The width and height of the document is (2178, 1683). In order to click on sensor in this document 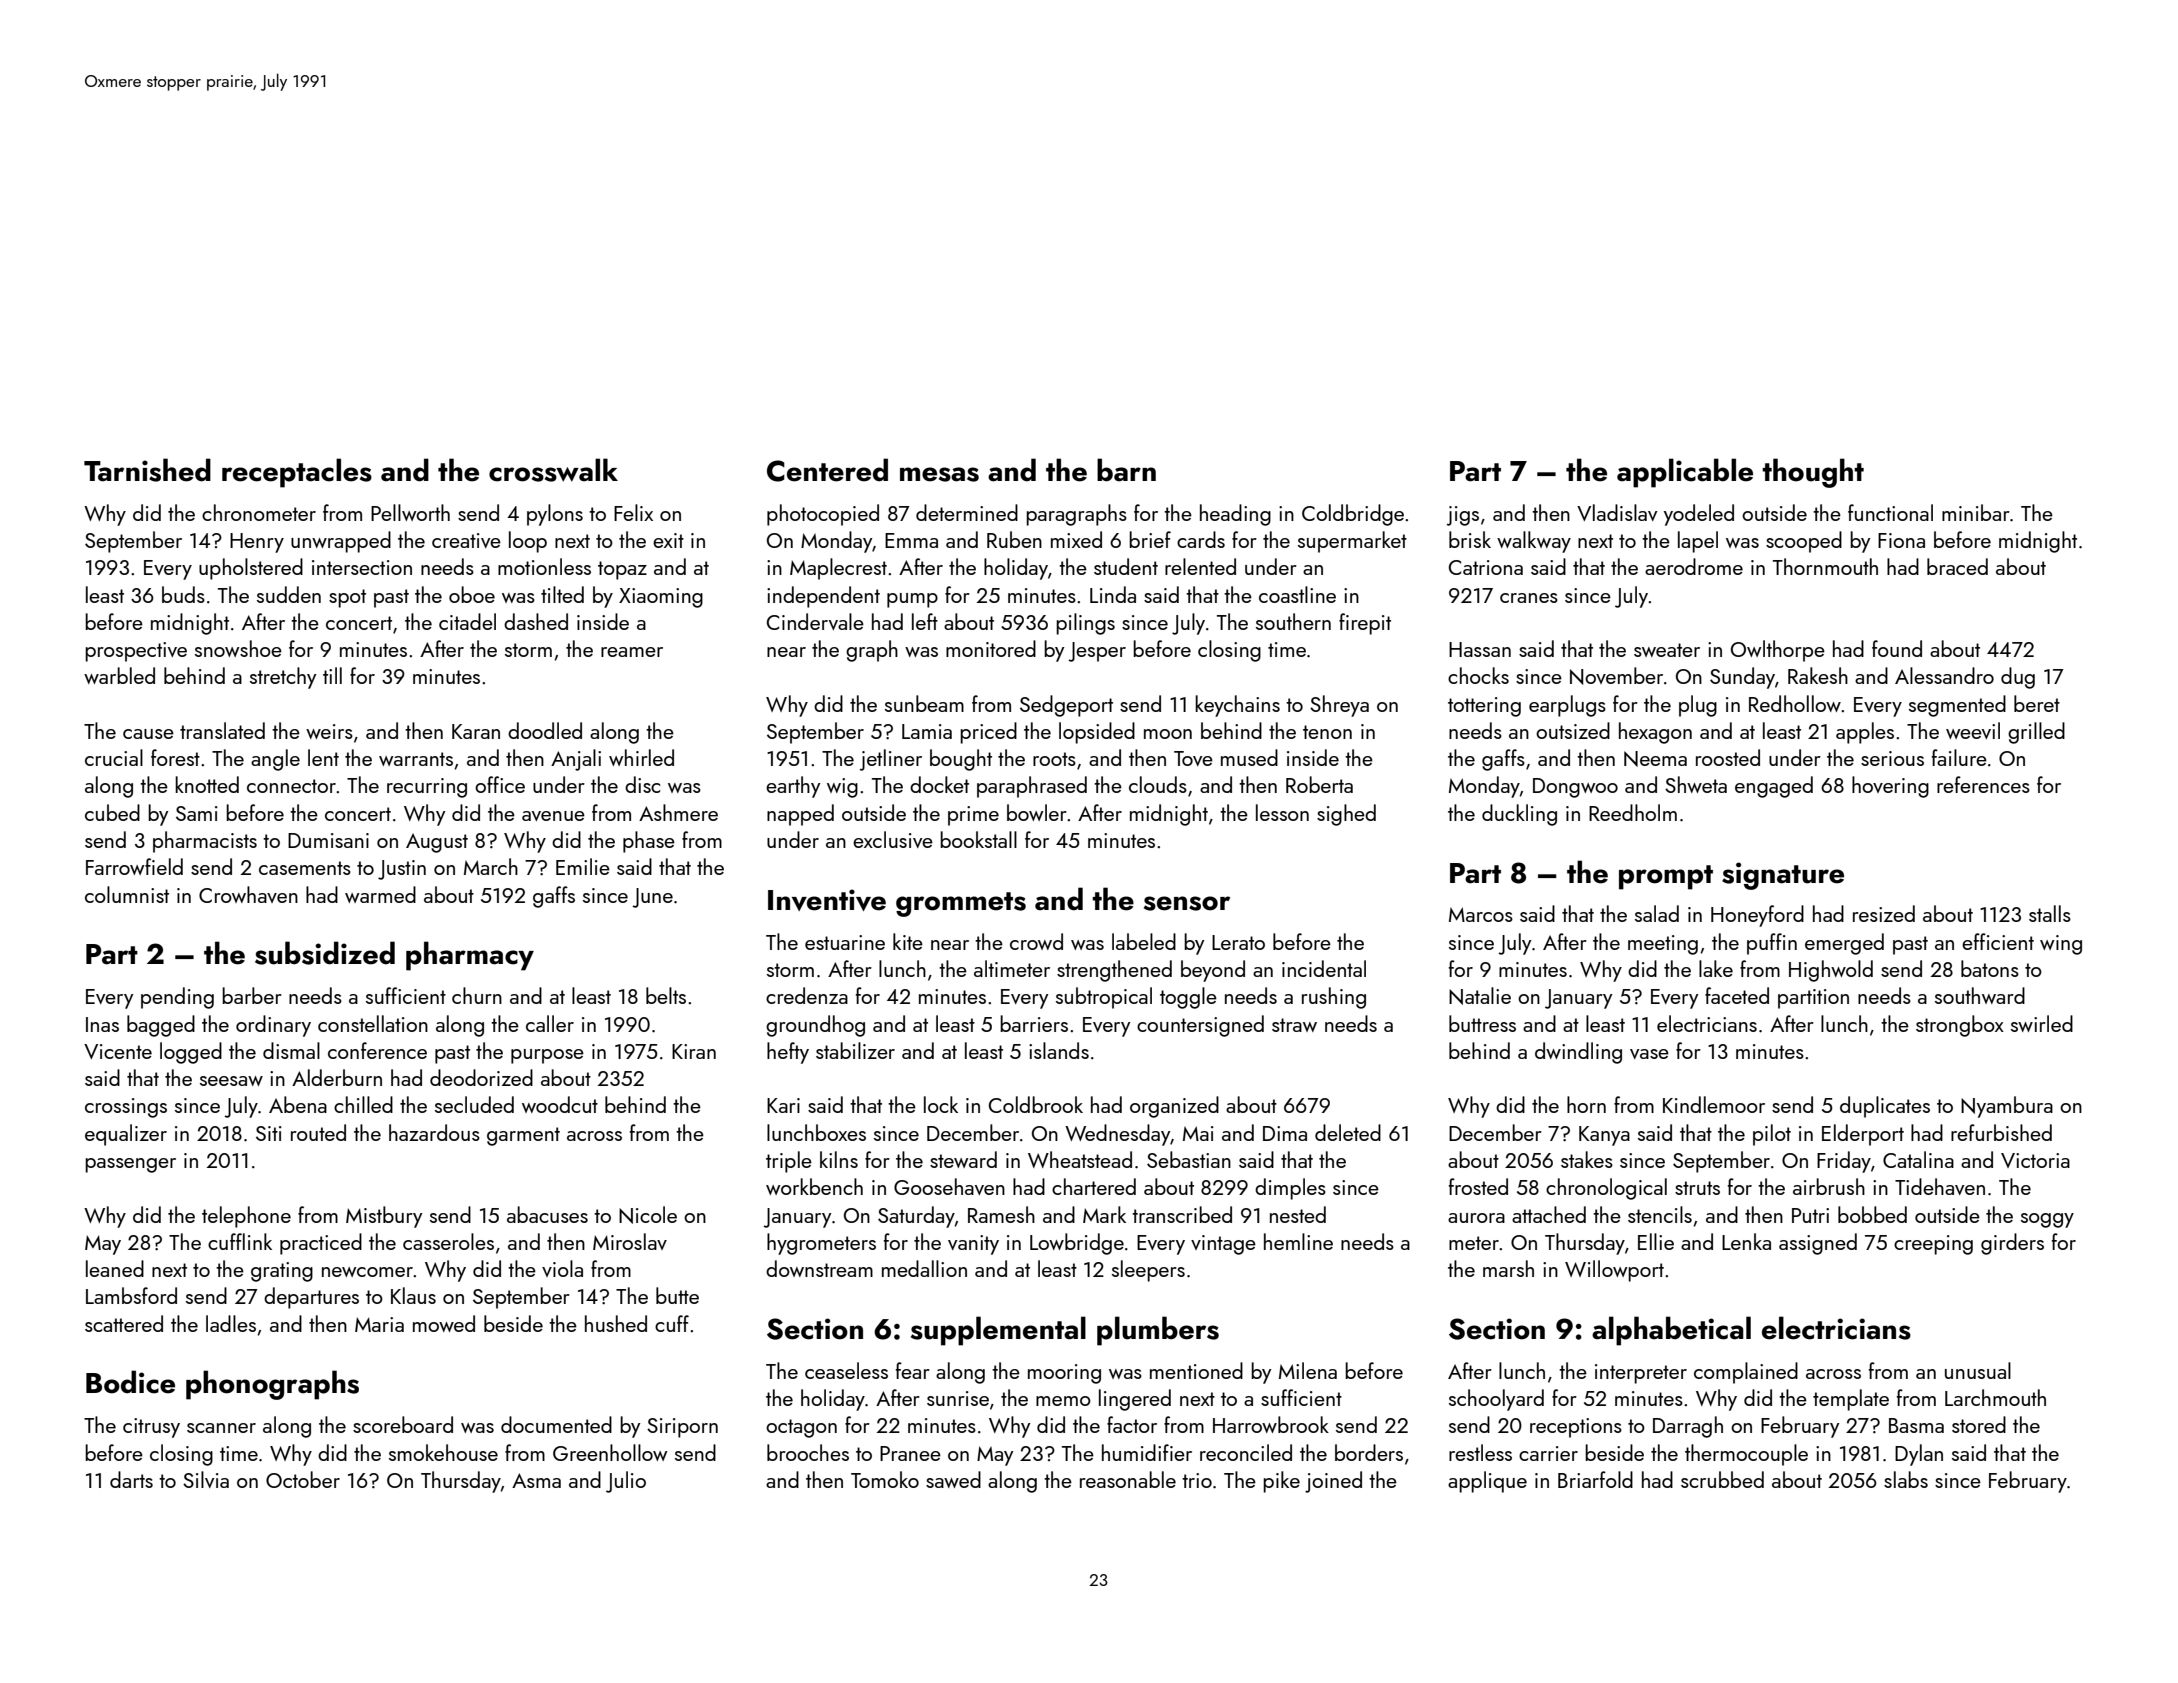, I will do `click(1187, 903)`.
